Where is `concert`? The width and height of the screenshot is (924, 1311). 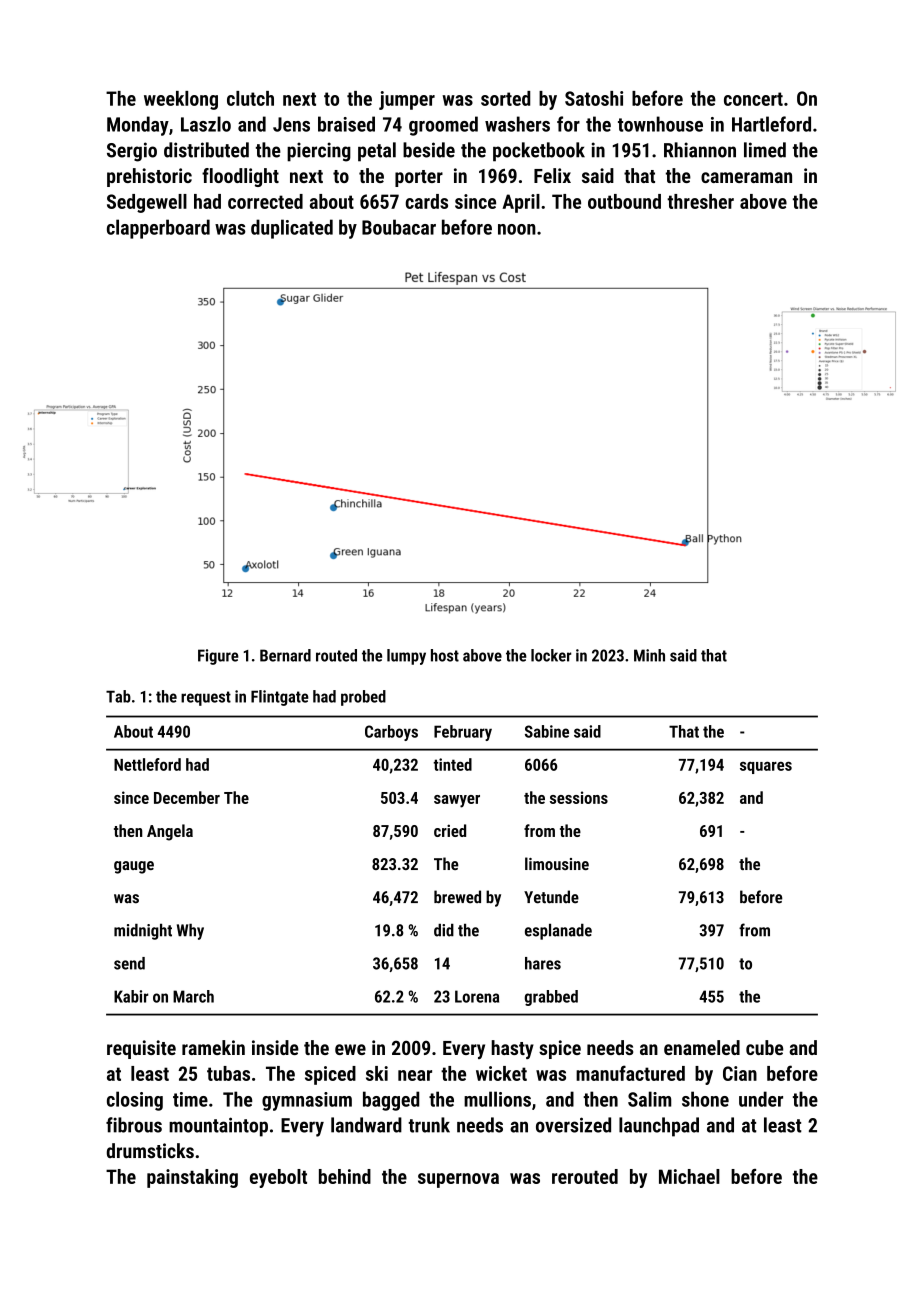 concert is located at coordinates (753, 99).
